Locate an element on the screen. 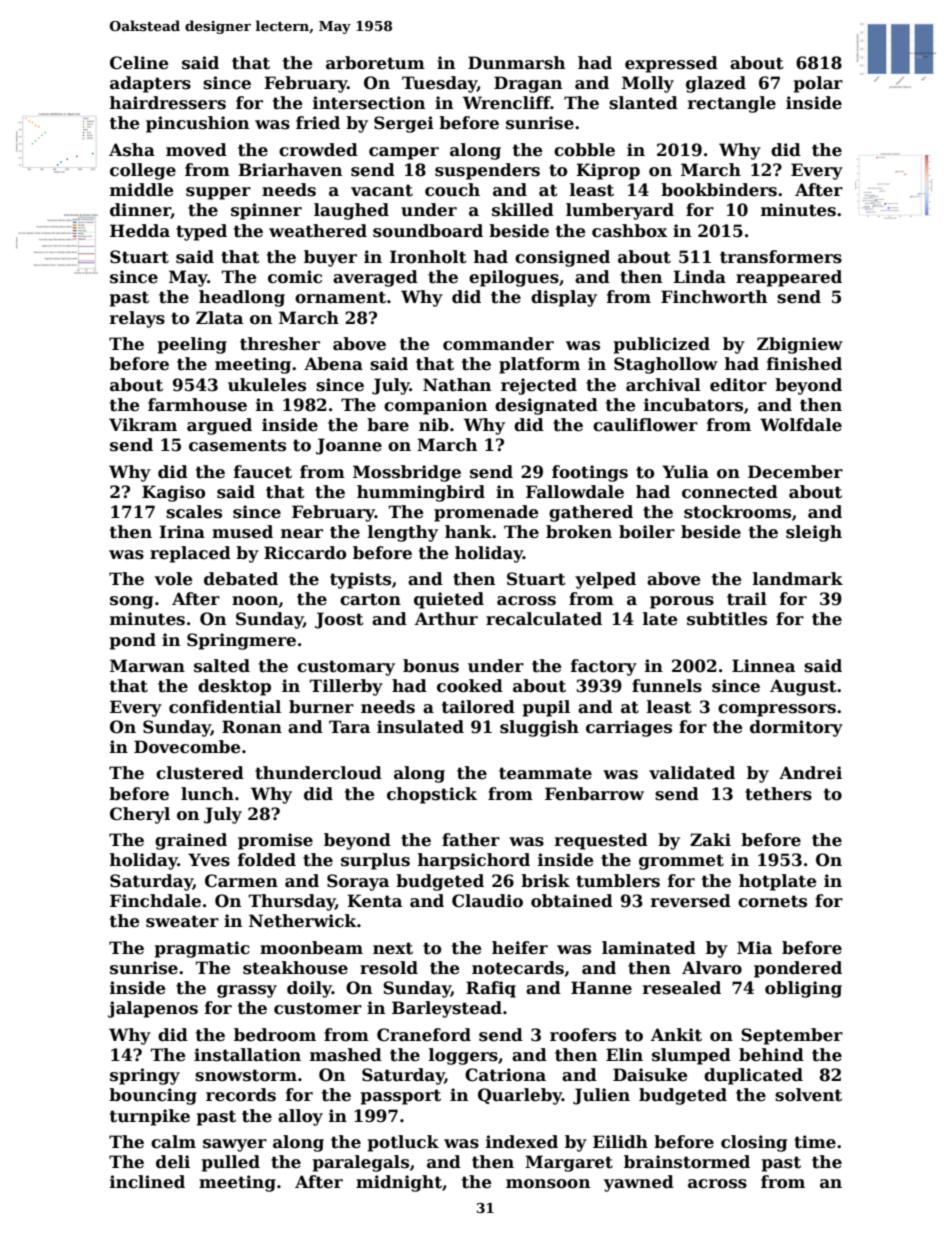  pincushion is located at coordinates (197, 124).
